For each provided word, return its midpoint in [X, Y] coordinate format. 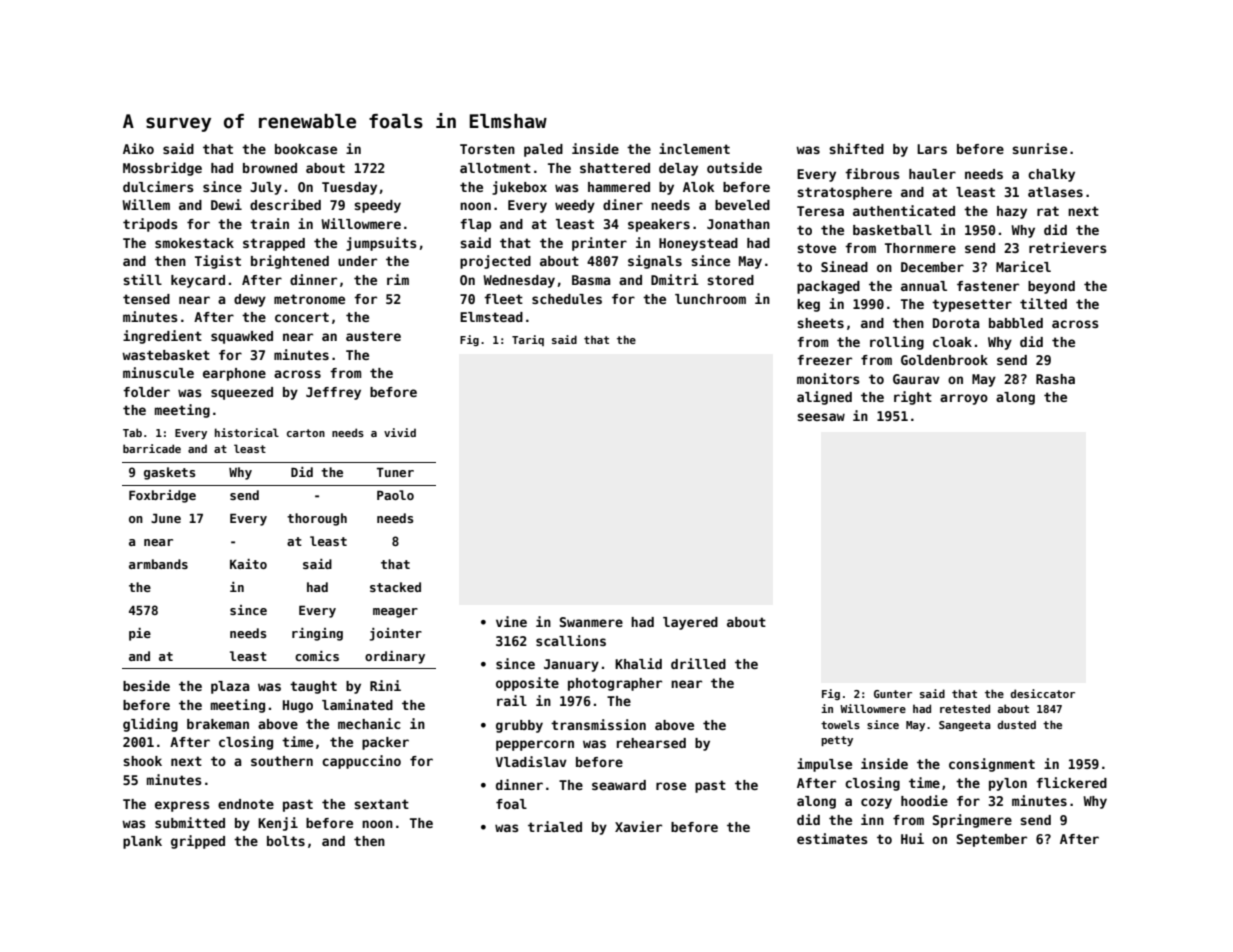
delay [678, 169]
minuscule [158, 372]
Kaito [248, 564]
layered [690, 623]
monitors [828, 378]
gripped [198, 842]
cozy [876, 803]
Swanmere [591, 622]
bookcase [306, 149]
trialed [555, 826]
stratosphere [844, 193]
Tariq [528, 340]
